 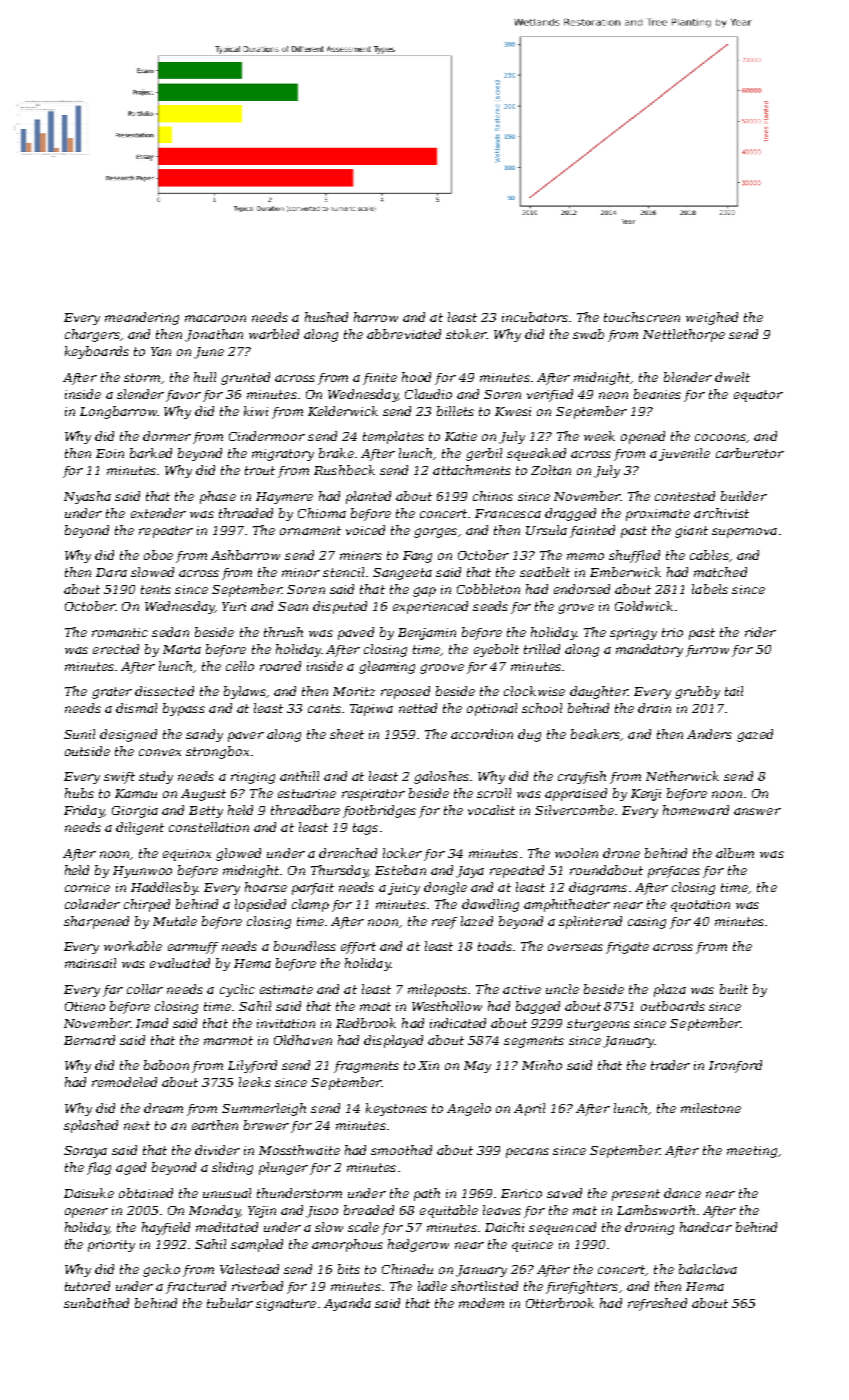 What do you see at coordinates (700, 906) in the screenshot?
I see `quotation` at bounding box center [700, 906].
